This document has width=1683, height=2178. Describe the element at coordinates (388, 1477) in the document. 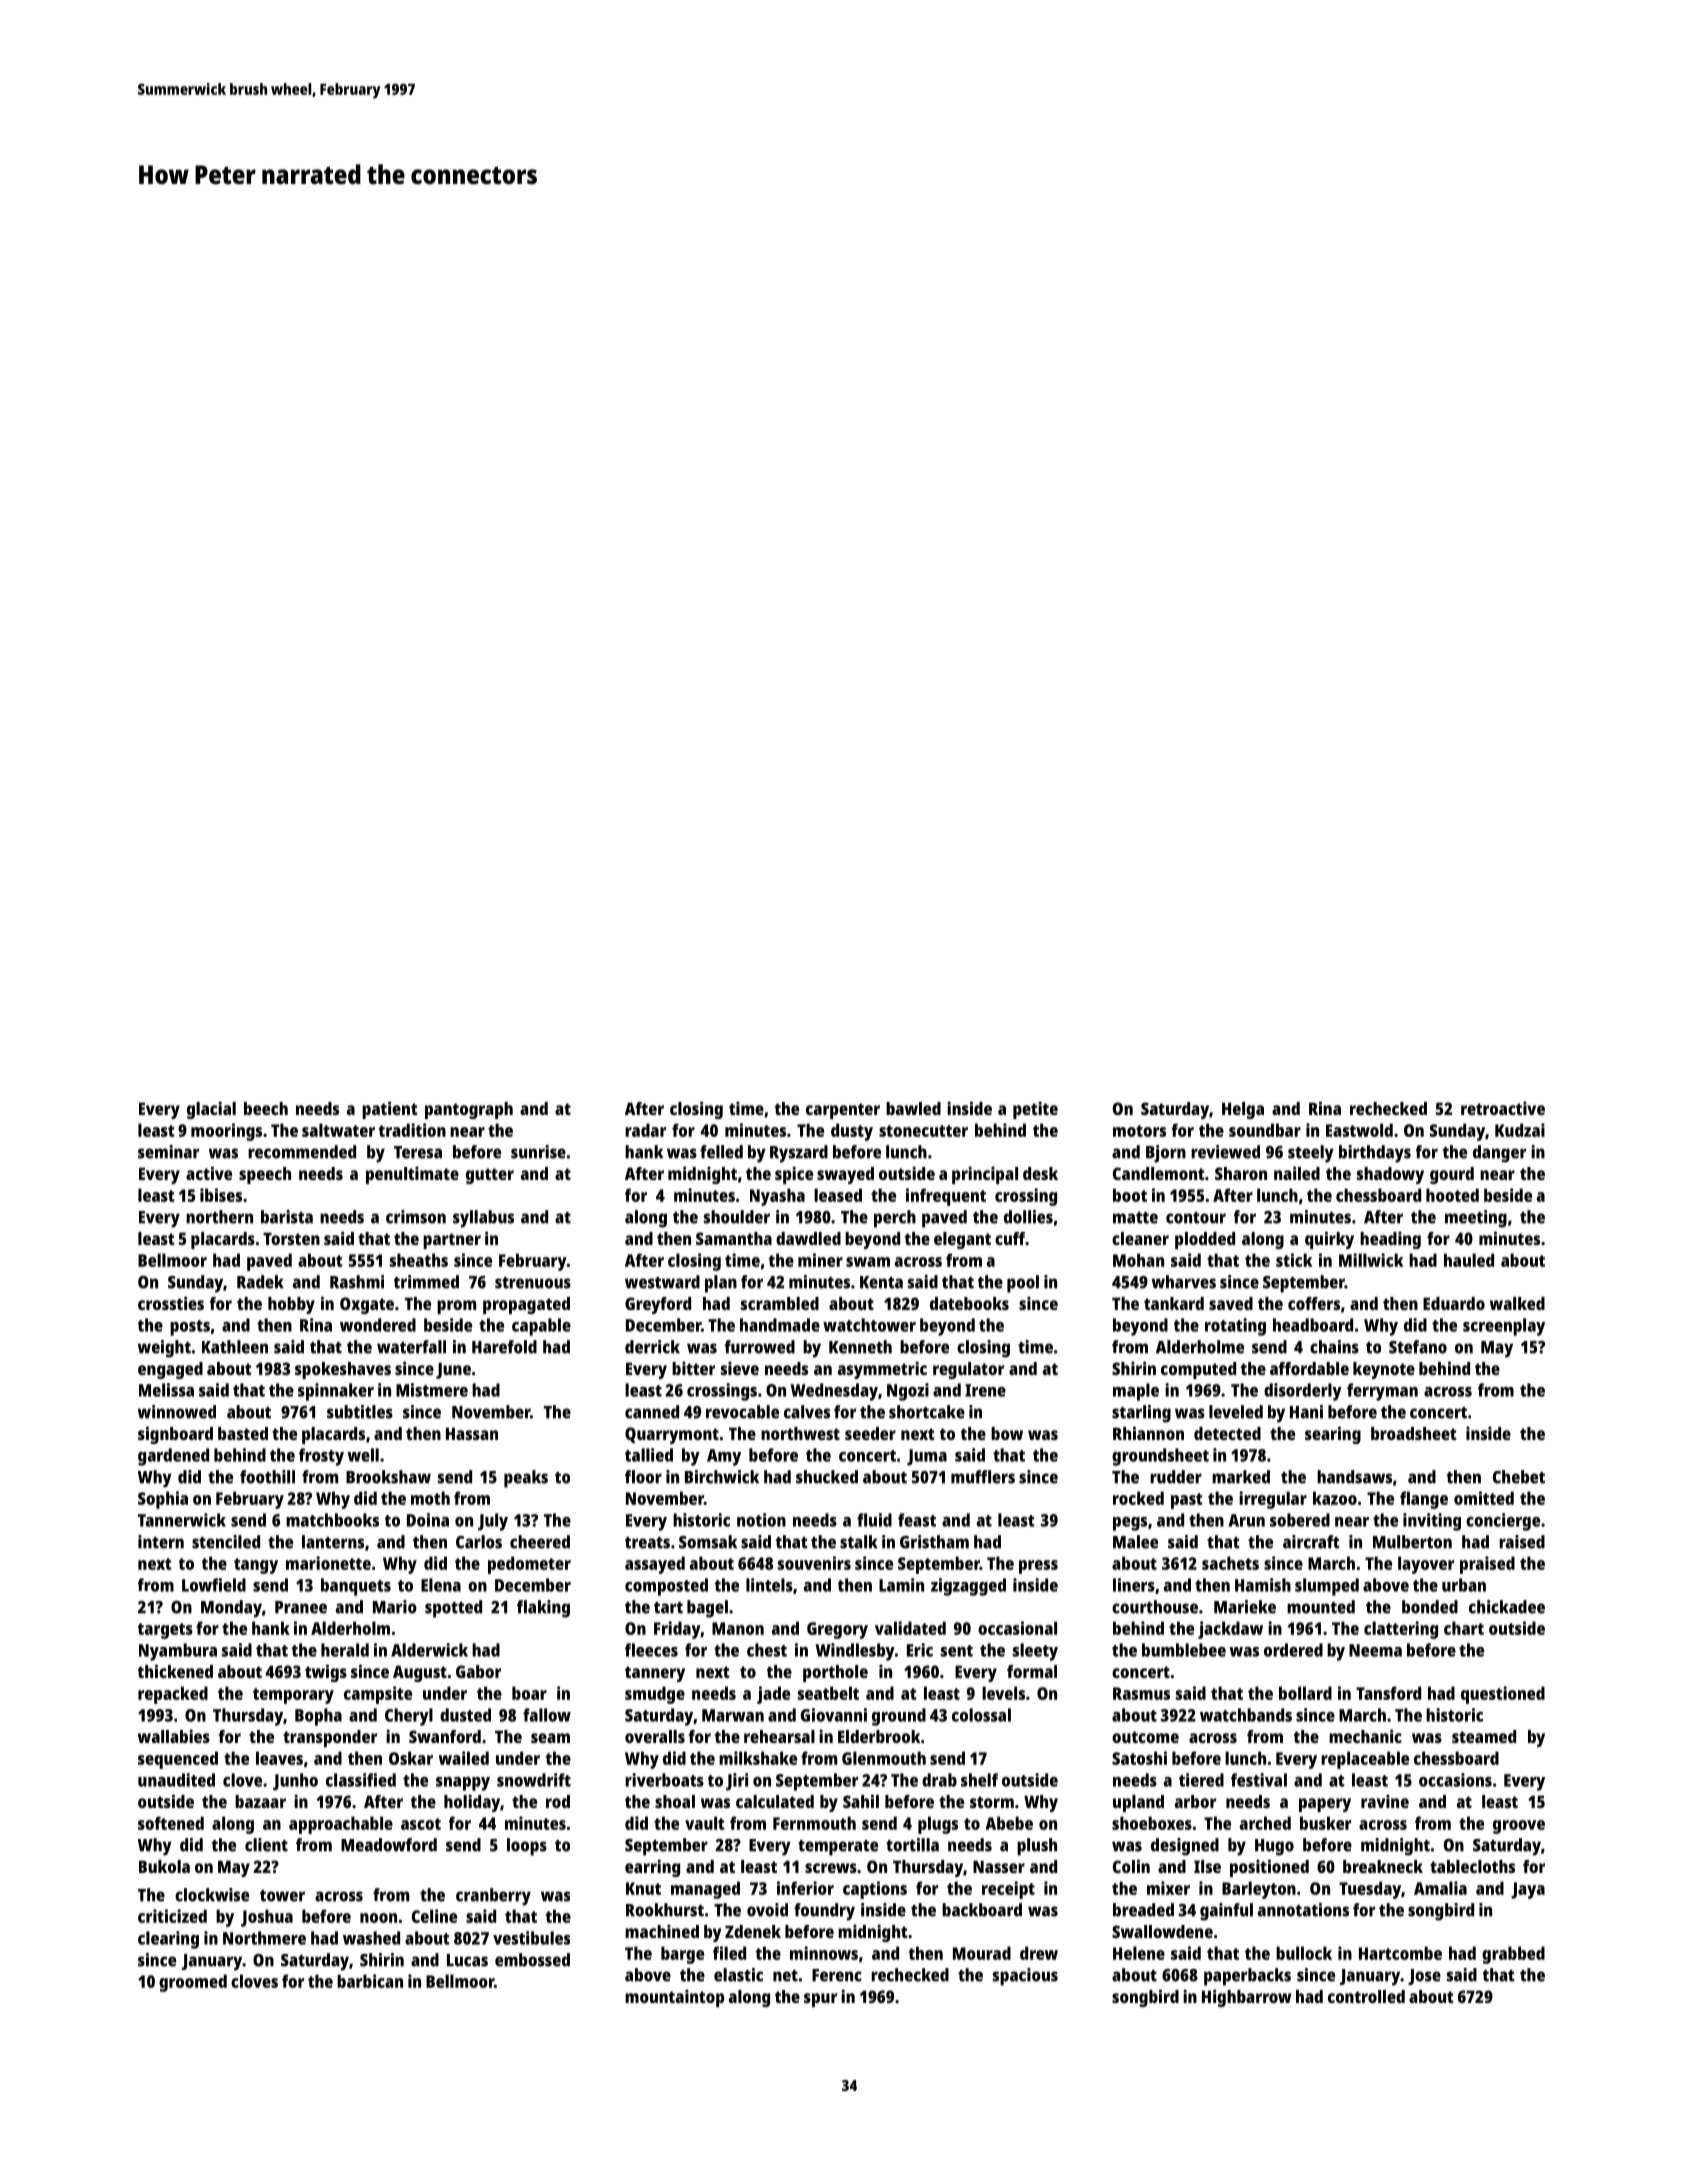

I see `Brookshaw` at that location.
